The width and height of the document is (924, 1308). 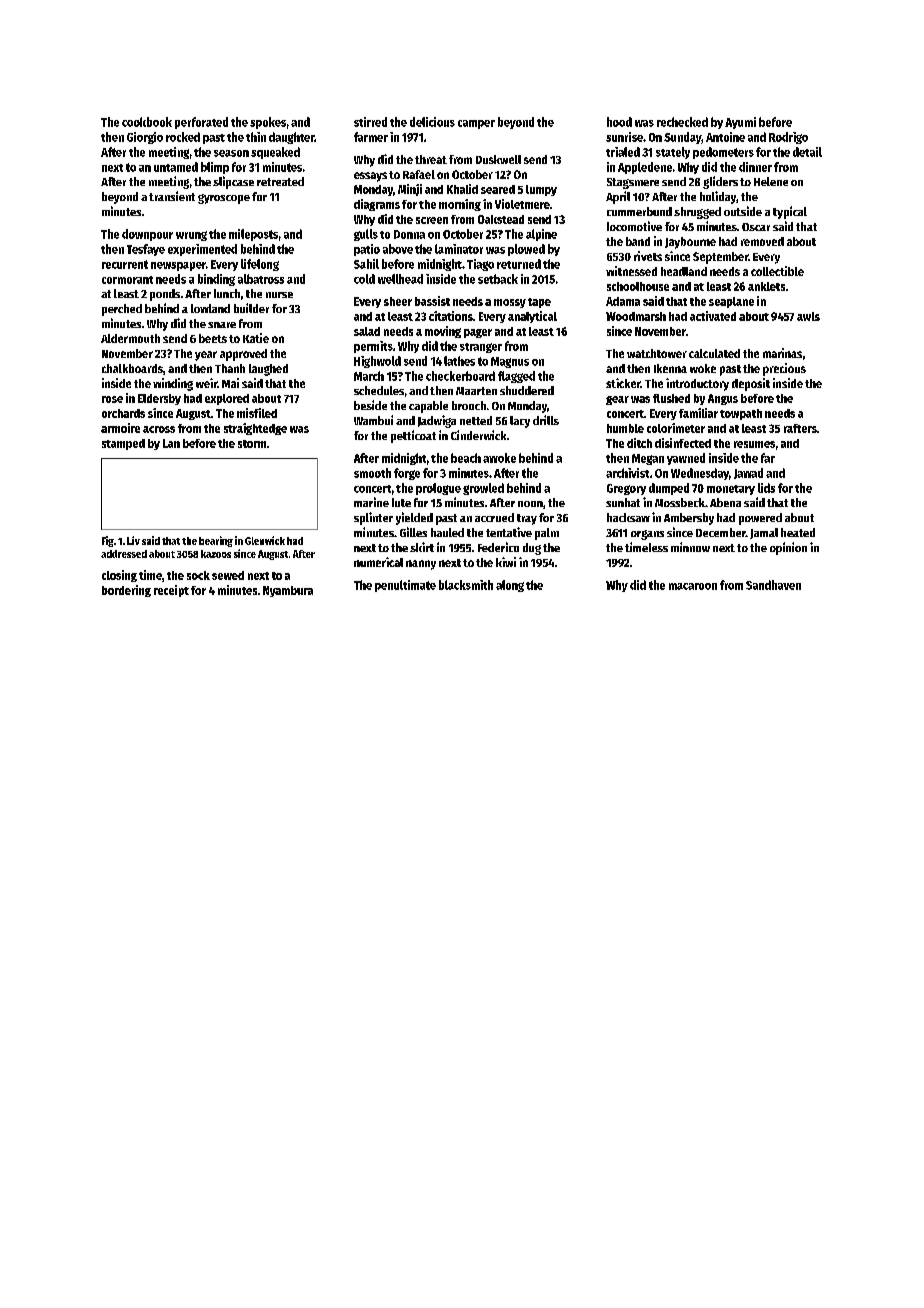 What do you see at coordinates (808, 316) in the document?
I see `awls` at bounding box center [808, 316].
